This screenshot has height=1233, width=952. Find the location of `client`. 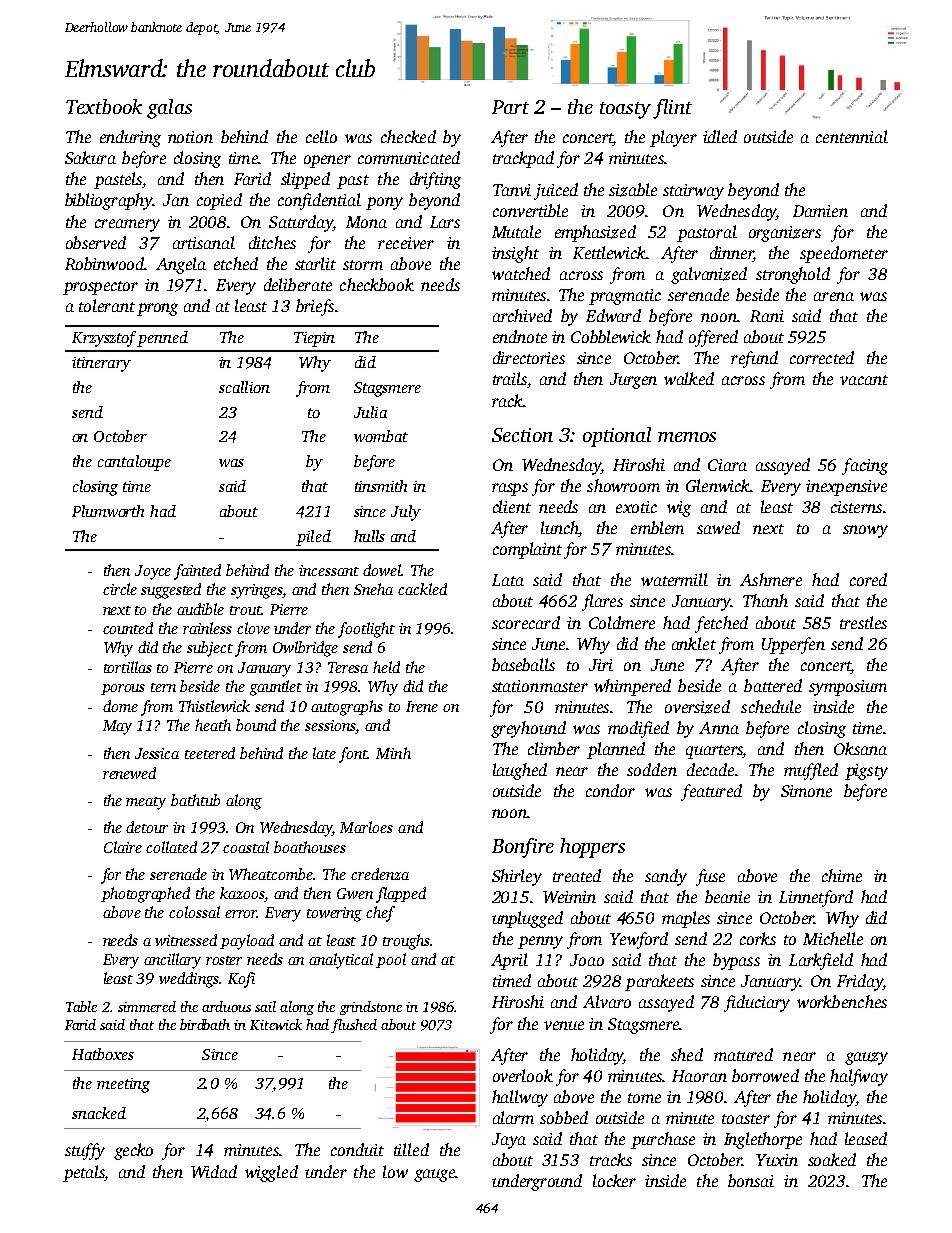

client is located at coordinates (512, 506).
